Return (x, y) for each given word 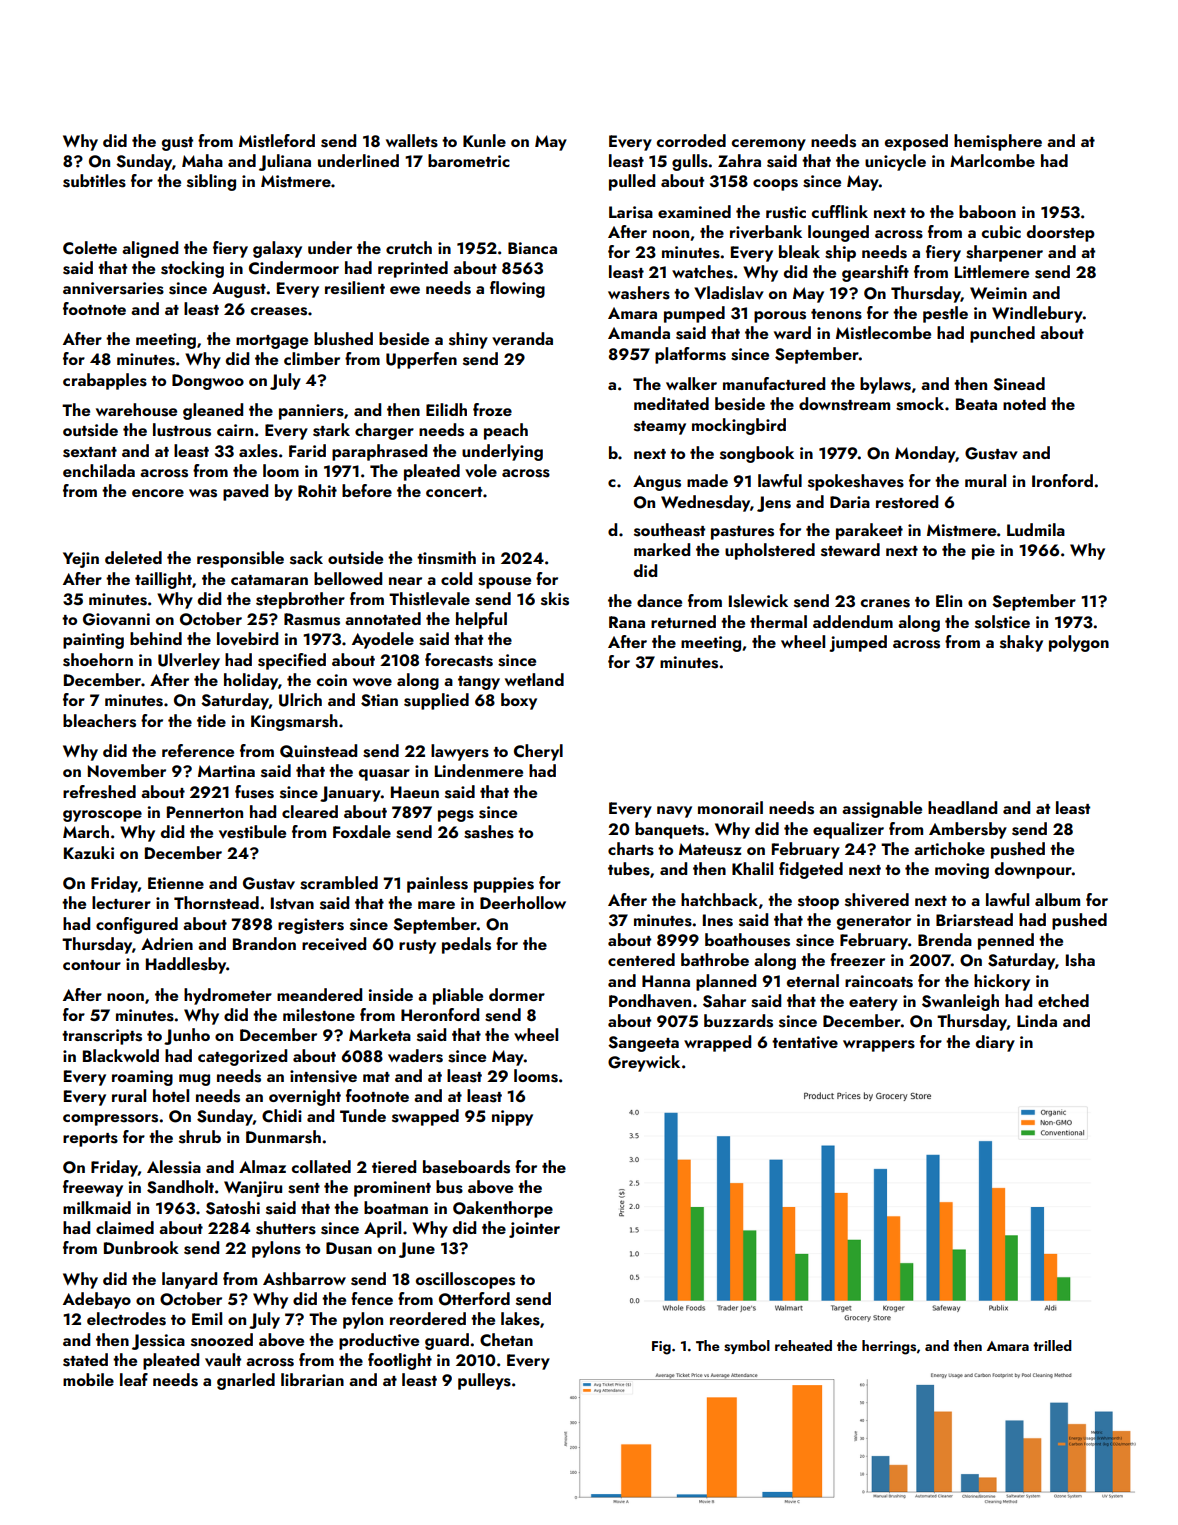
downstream (844, 404)
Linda (1037, 1020)
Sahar (724, 1001)
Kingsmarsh (294, 722)
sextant (90, 452)
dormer (517, 994)
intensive (323, 1076)
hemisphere (998, 142)
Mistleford (277, 141)
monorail (730, 807)
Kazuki (89, 852)
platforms (690, 355)
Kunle (484, 140)
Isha (1080, 960)
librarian (312, 1379)
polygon (1079, 643)
